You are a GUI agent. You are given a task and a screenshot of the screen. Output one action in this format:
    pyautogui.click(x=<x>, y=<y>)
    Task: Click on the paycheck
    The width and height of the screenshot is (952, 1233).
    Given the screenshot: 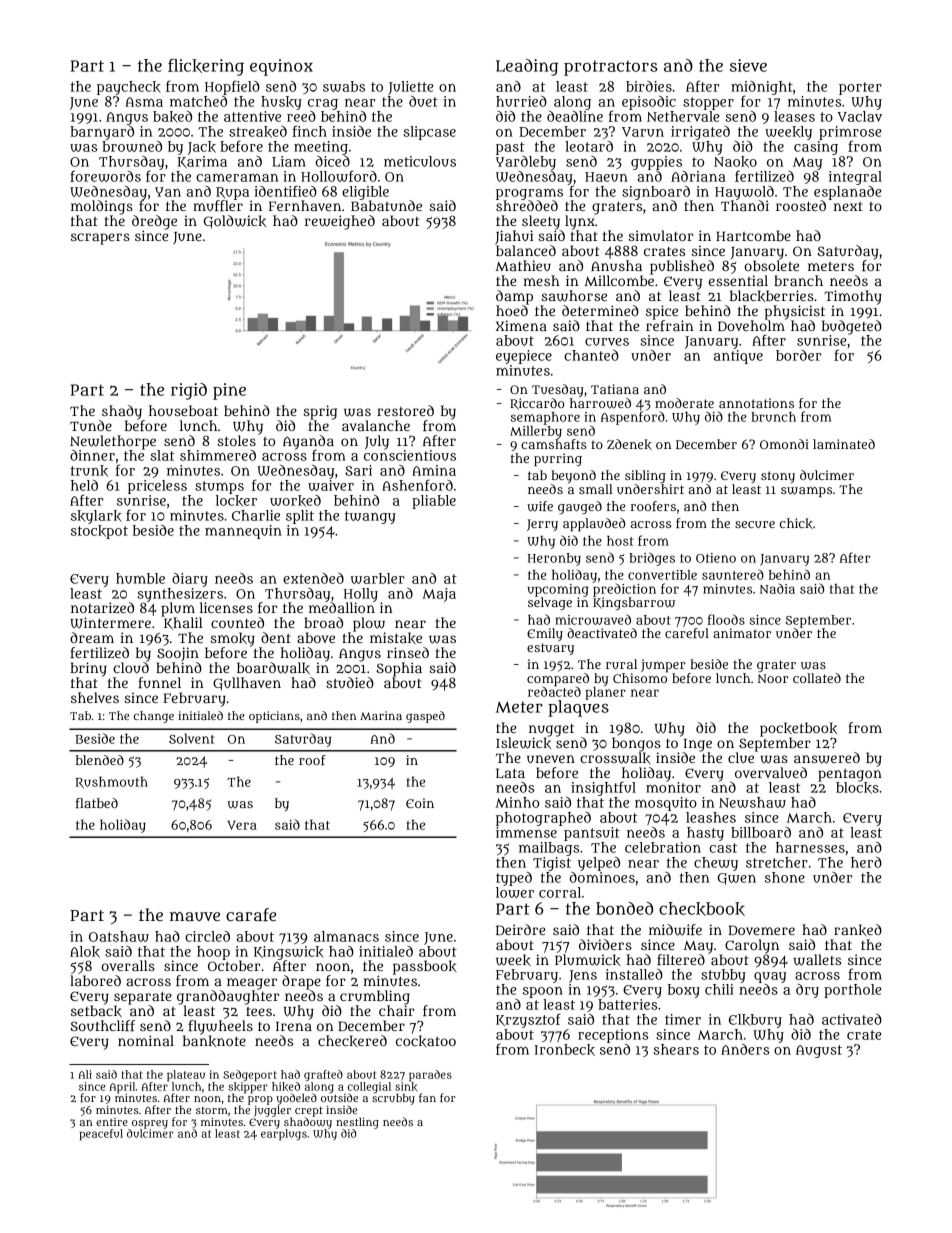 What is the action you would take?
    pyautogui.click(x=129, y=88)
